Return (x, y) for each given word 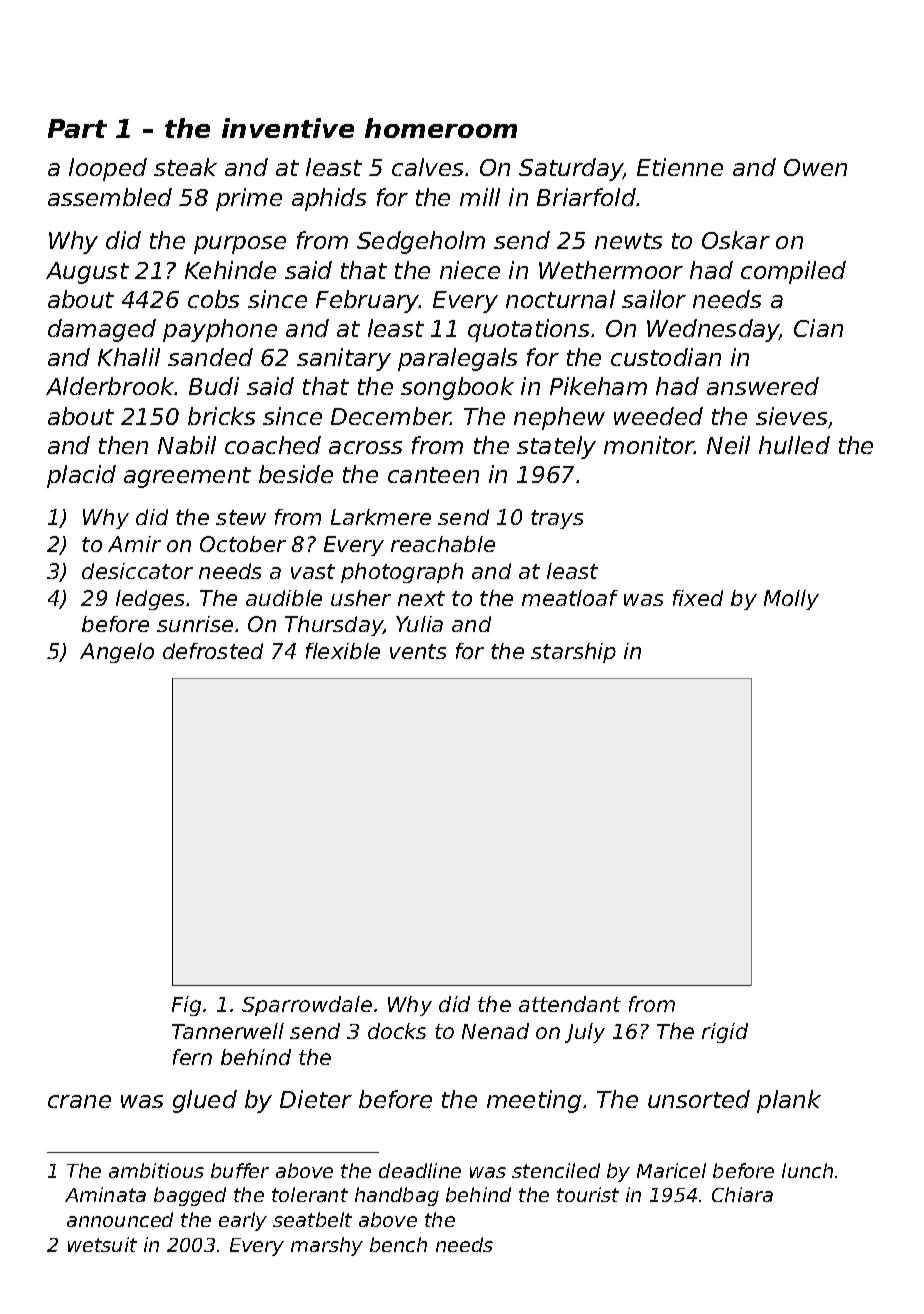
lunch (807, 1170)
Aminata (105, 1194)
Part (77, 128)
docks (397, 1031)
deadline (420, 1170)
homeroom (441, 128)
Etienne (680, 167)
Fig (186, 1006)
